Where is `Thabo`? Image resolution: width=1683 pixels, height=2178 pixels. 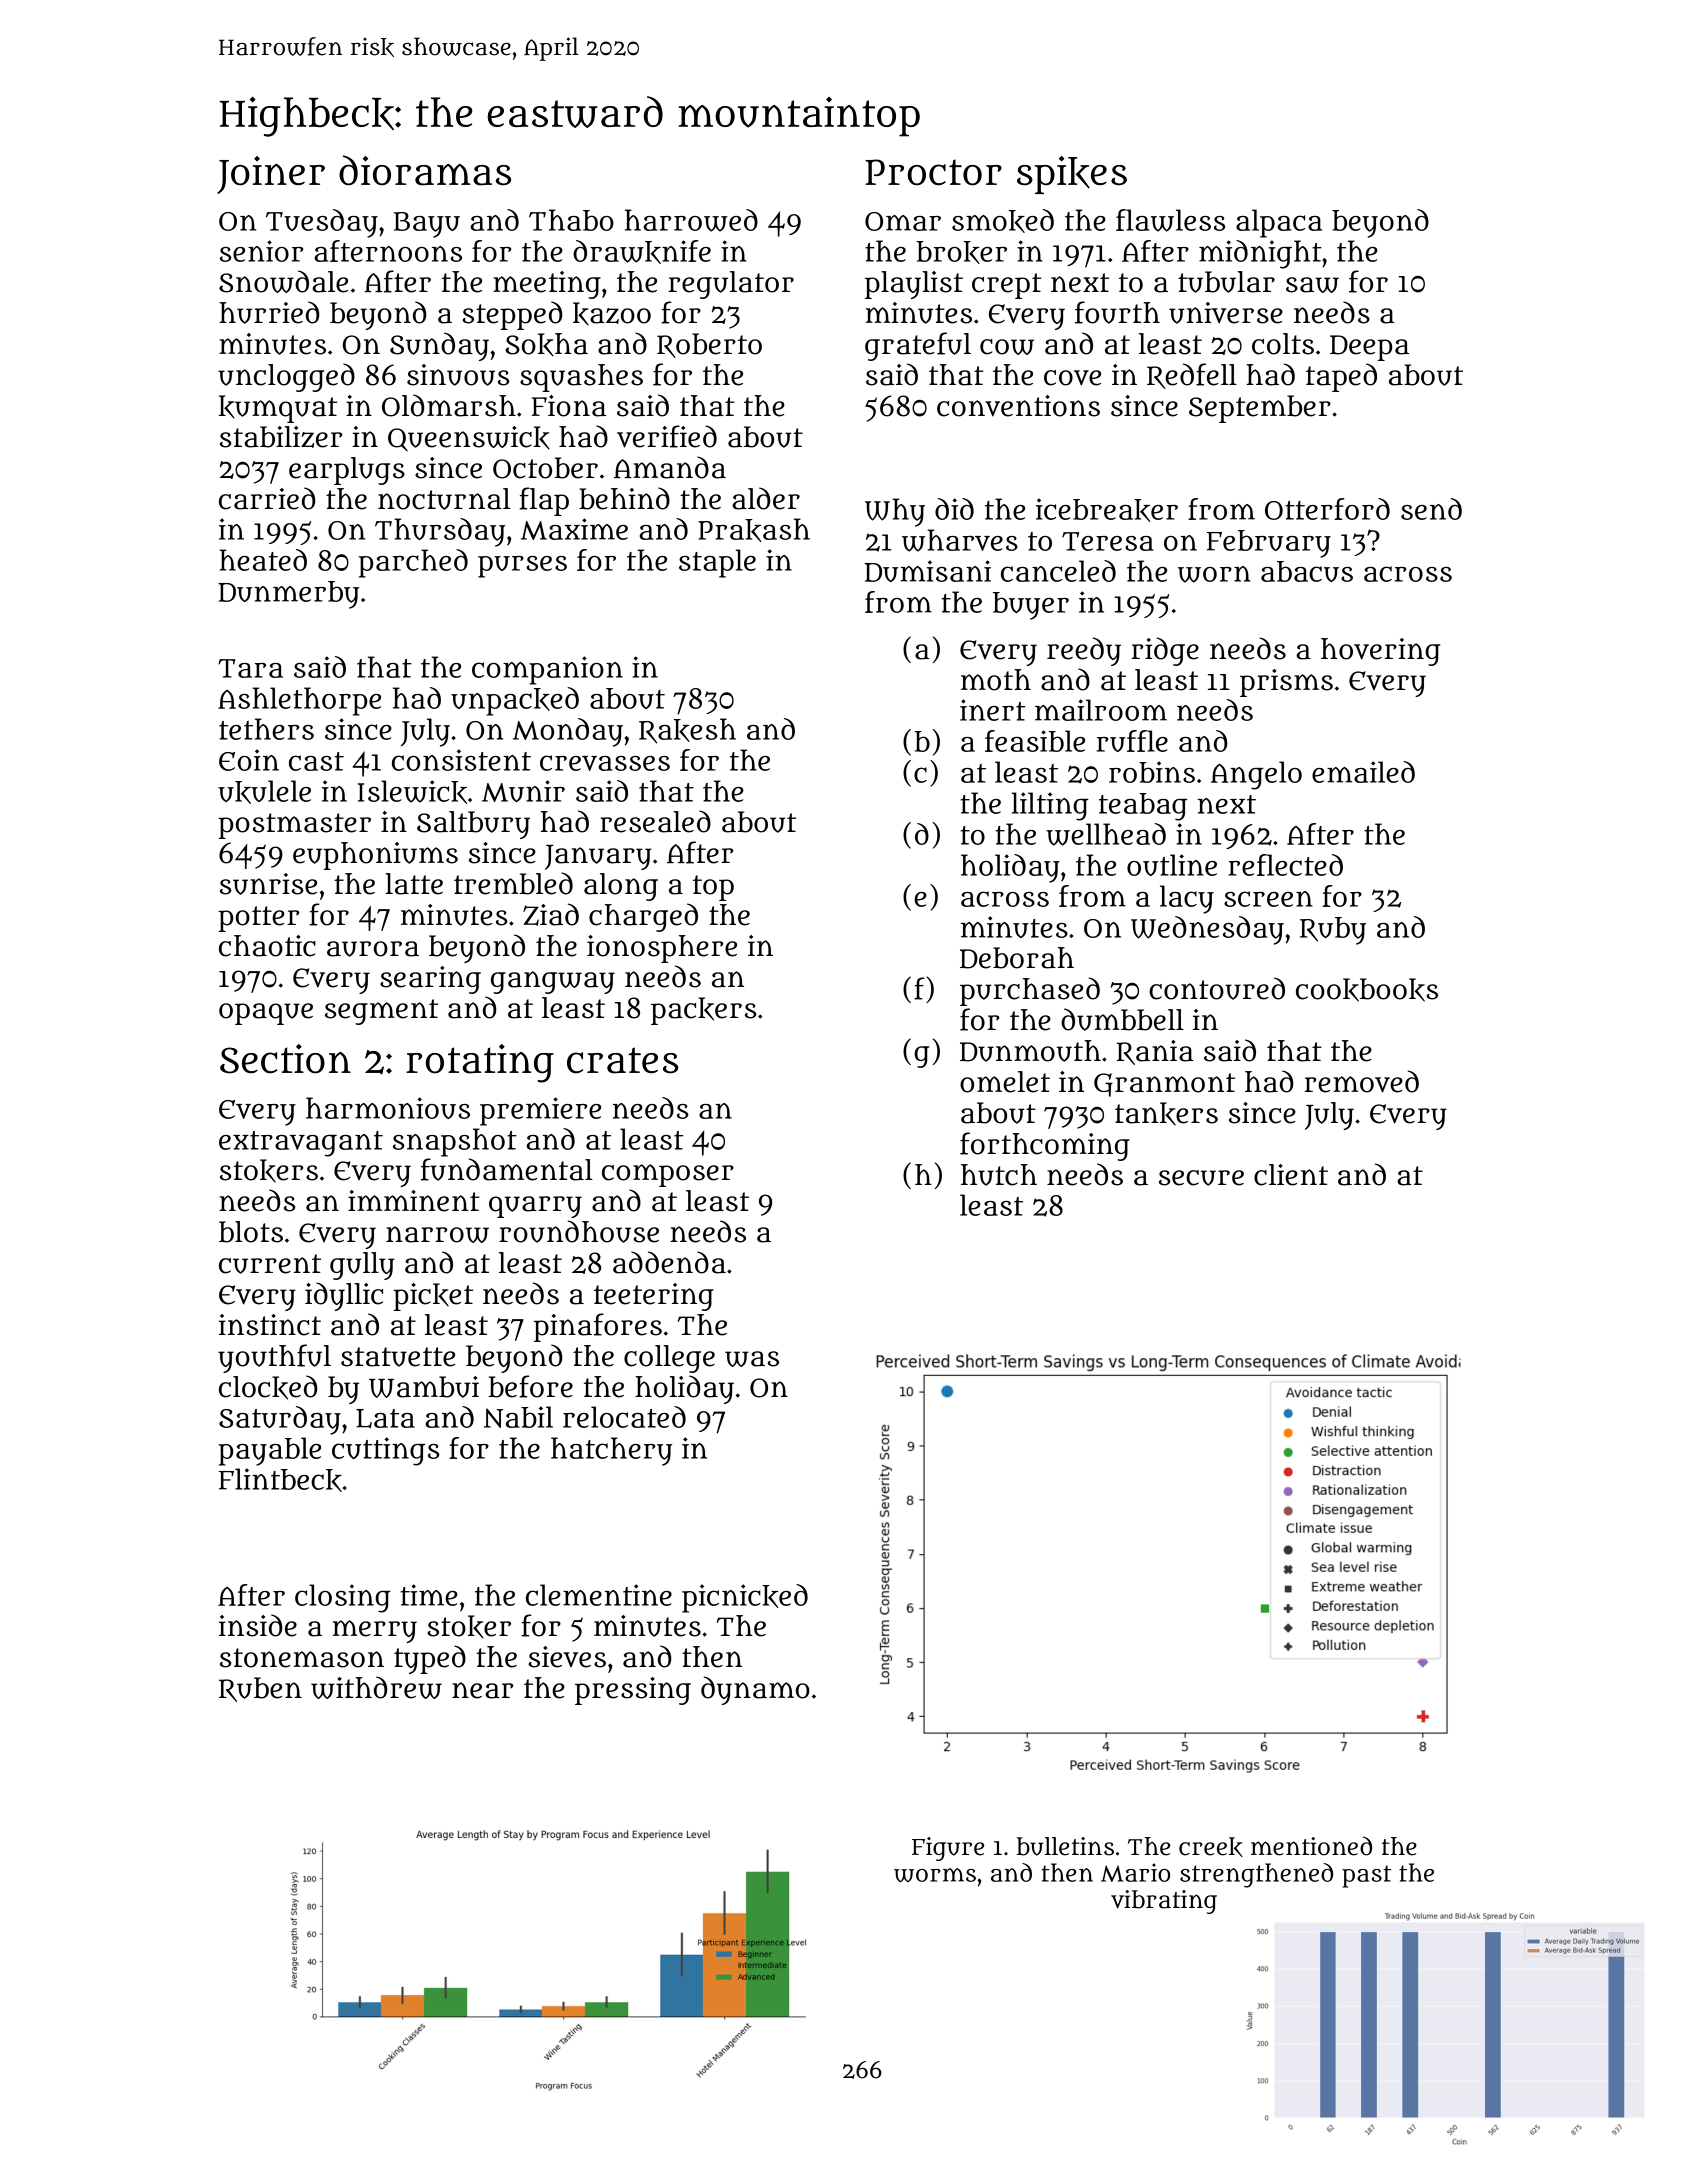
Thabo is located at coordinates (571, 220).
